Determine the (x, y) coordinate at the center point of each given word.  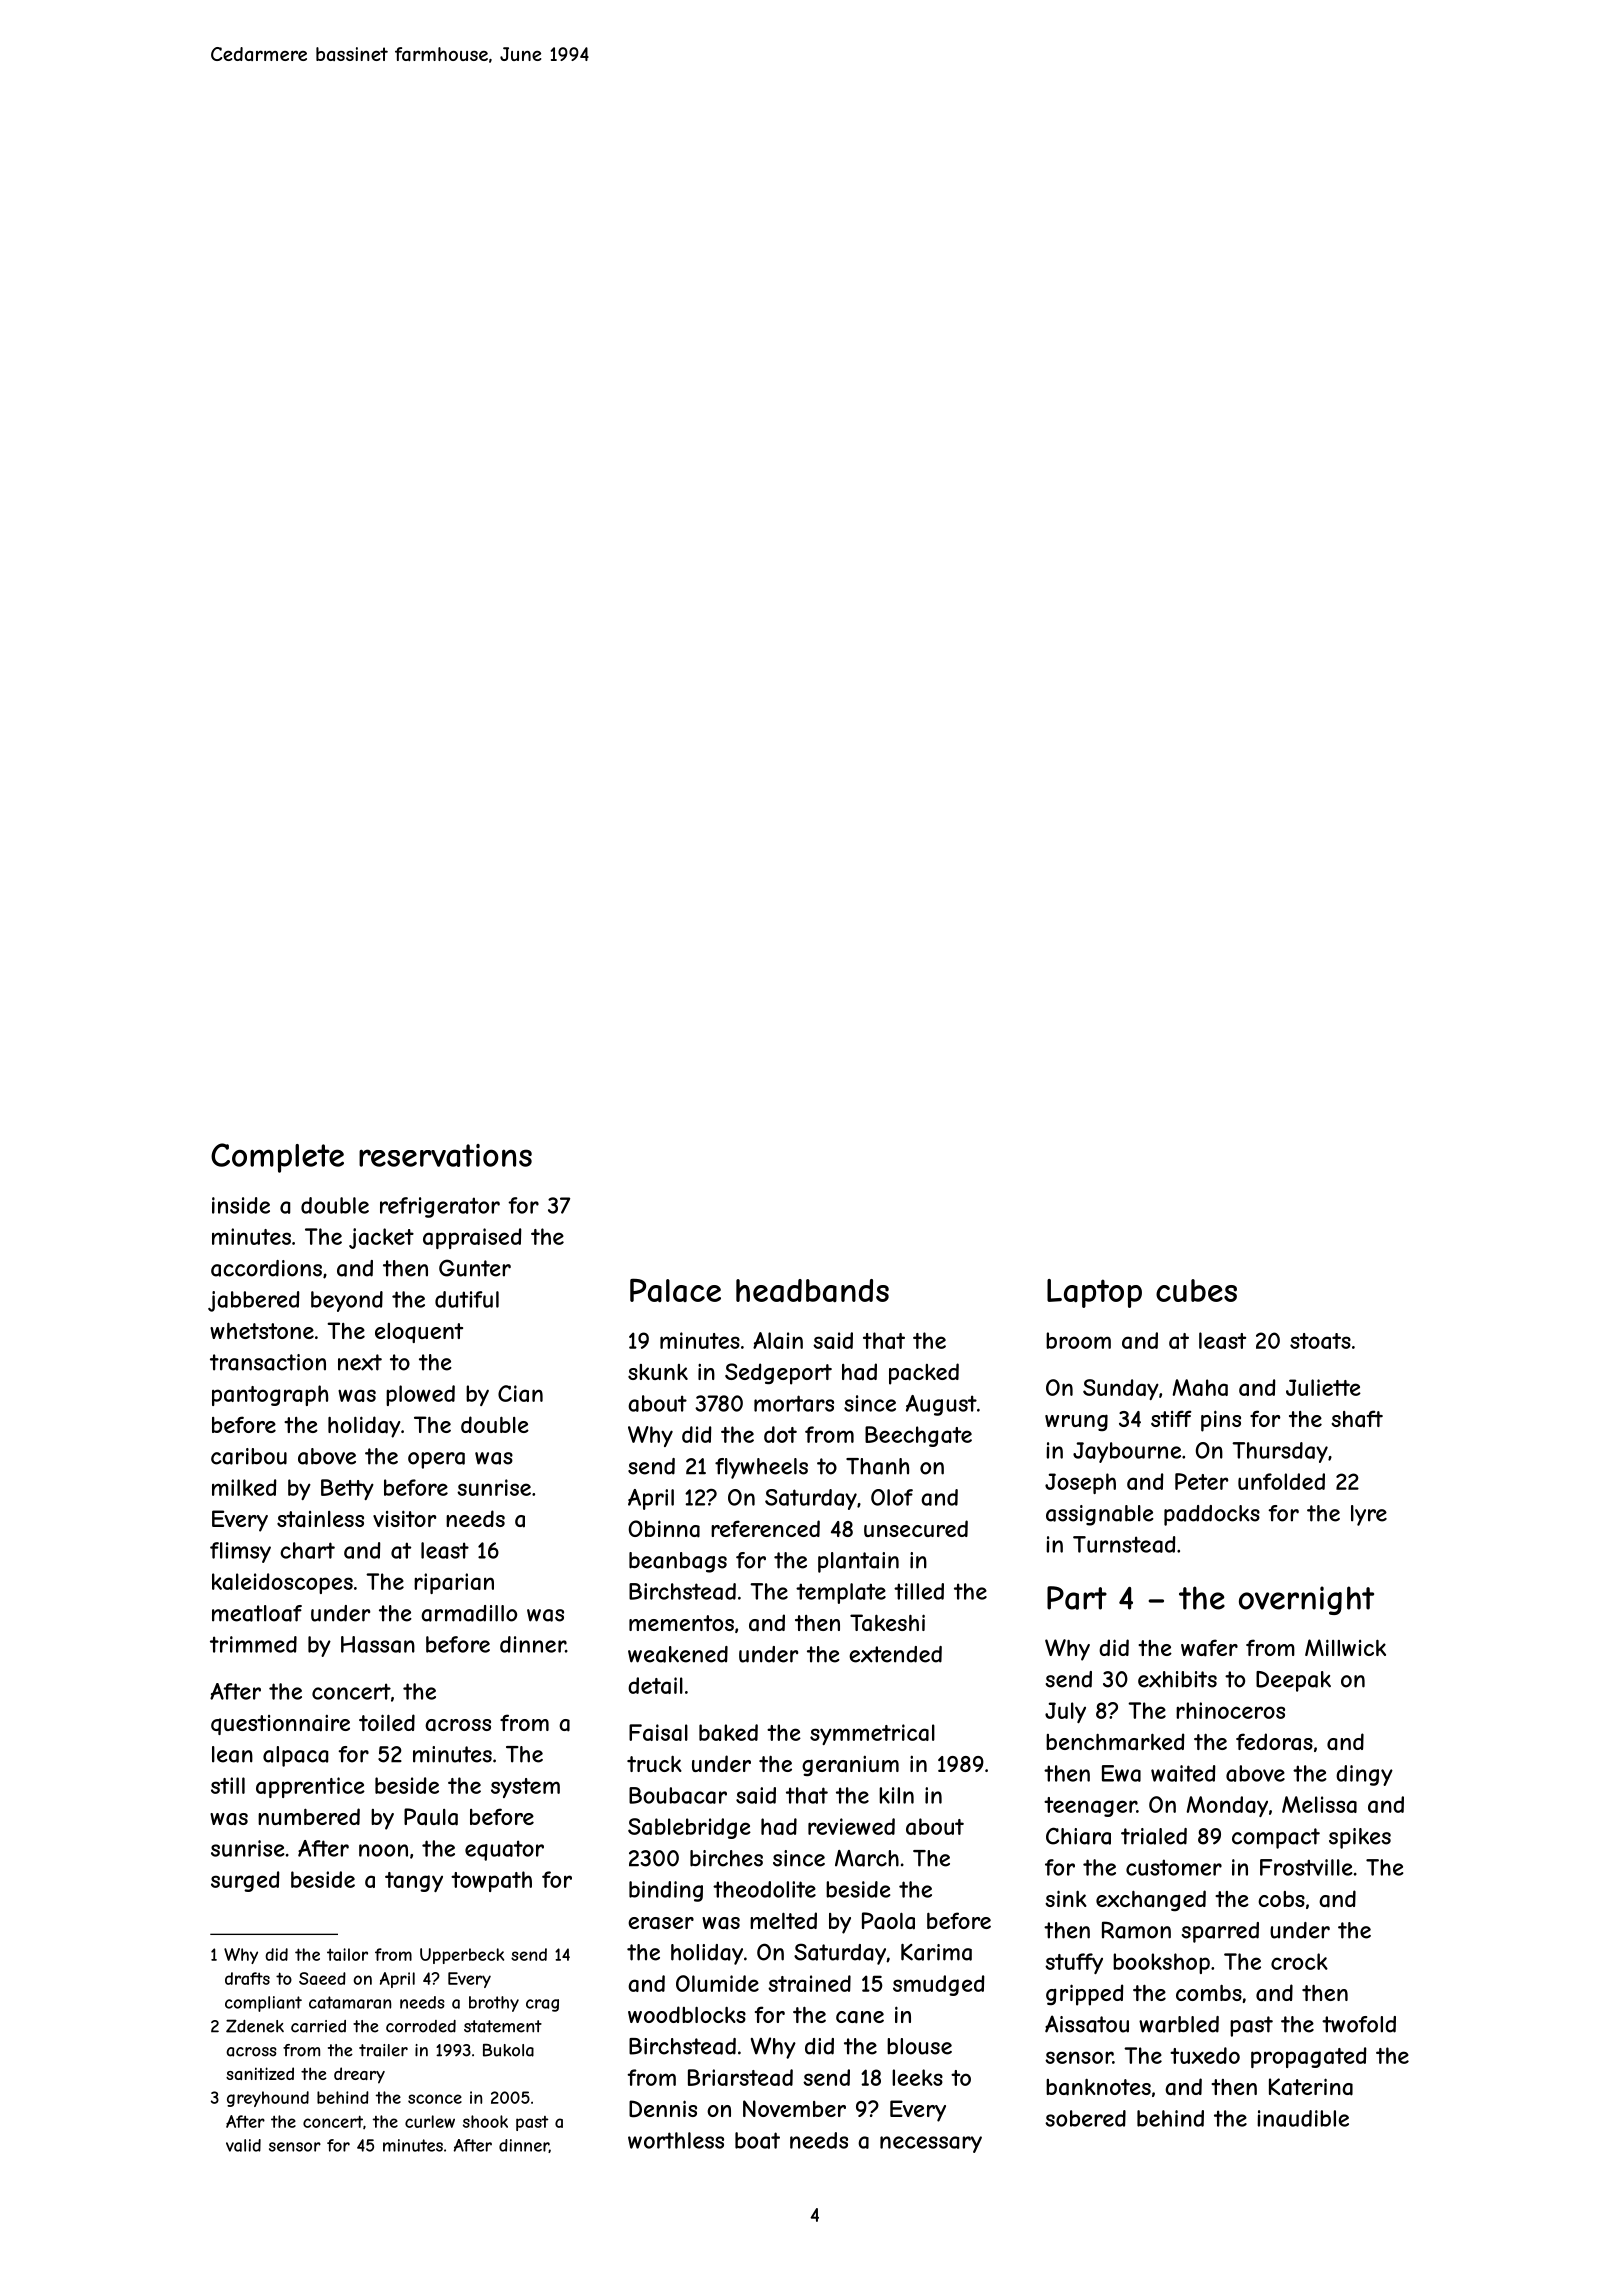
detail (655, 1685)
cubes (1196, 1290)
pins (1221, 1421)
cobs (1281, 1899)
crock (1299, 1961)
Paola (888, 1921)
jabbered (254, 1301)
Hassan (378, 1644)
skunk (658, 1372)
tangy (414, 1882)
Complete (277, 1158)
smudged (938, 1985)
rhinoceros (1230, 1710)
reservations (445, 1155)
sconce (435, 2099)
